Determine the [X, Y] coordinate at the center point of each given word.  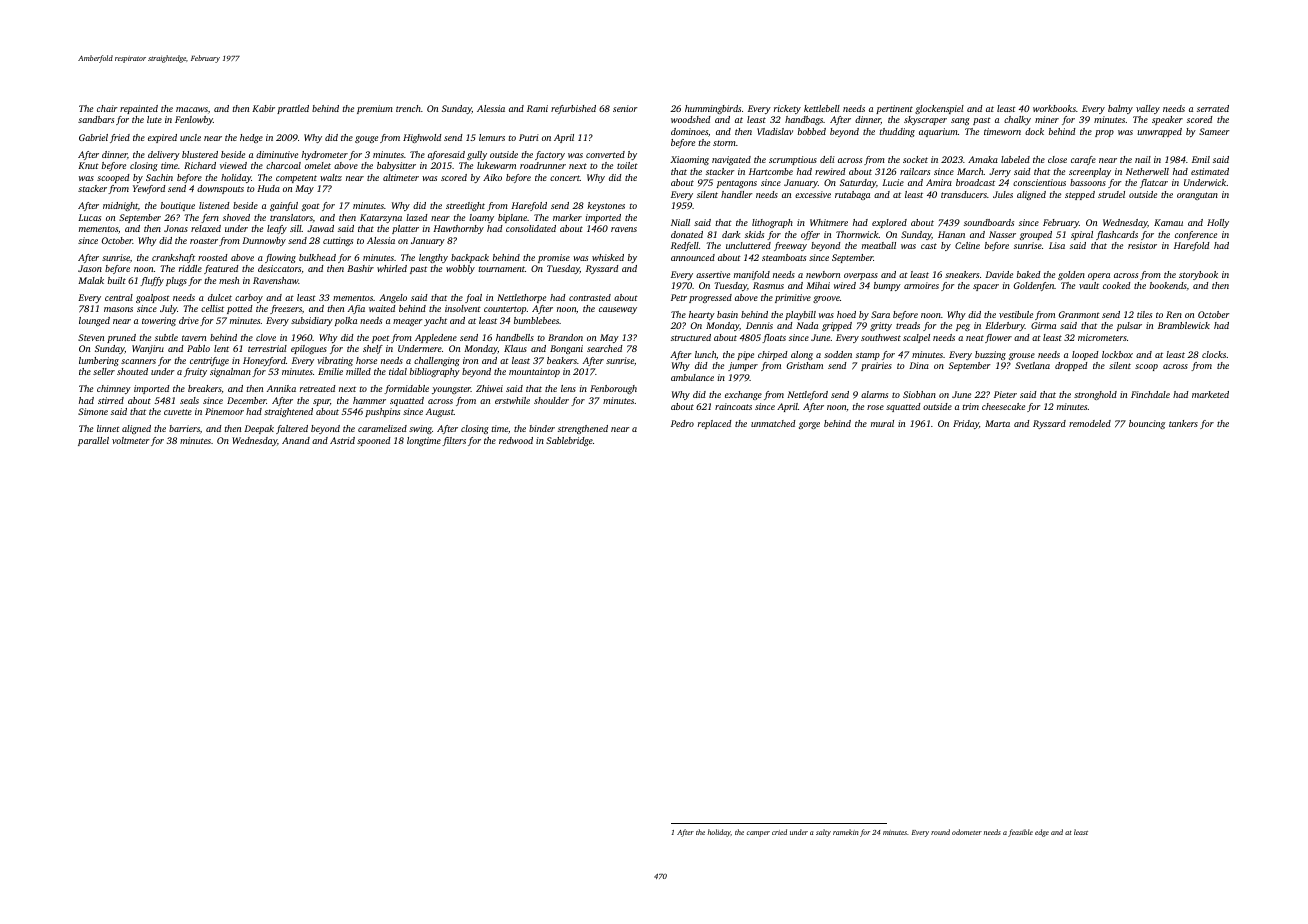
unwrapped [1160, 132]
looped [1085, 355]
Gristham [805, 365]
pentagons [737, 184]
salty [823, 833]
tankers [1183, 423]
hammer [369, 400]
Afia [356, 309]
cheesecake [1003, 406]
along [802, 355]
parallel [93, 441]
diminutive [277, 154]
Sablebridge [569, 441]
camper [758, 834]
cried [779, 832]
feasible [1020, 833]
